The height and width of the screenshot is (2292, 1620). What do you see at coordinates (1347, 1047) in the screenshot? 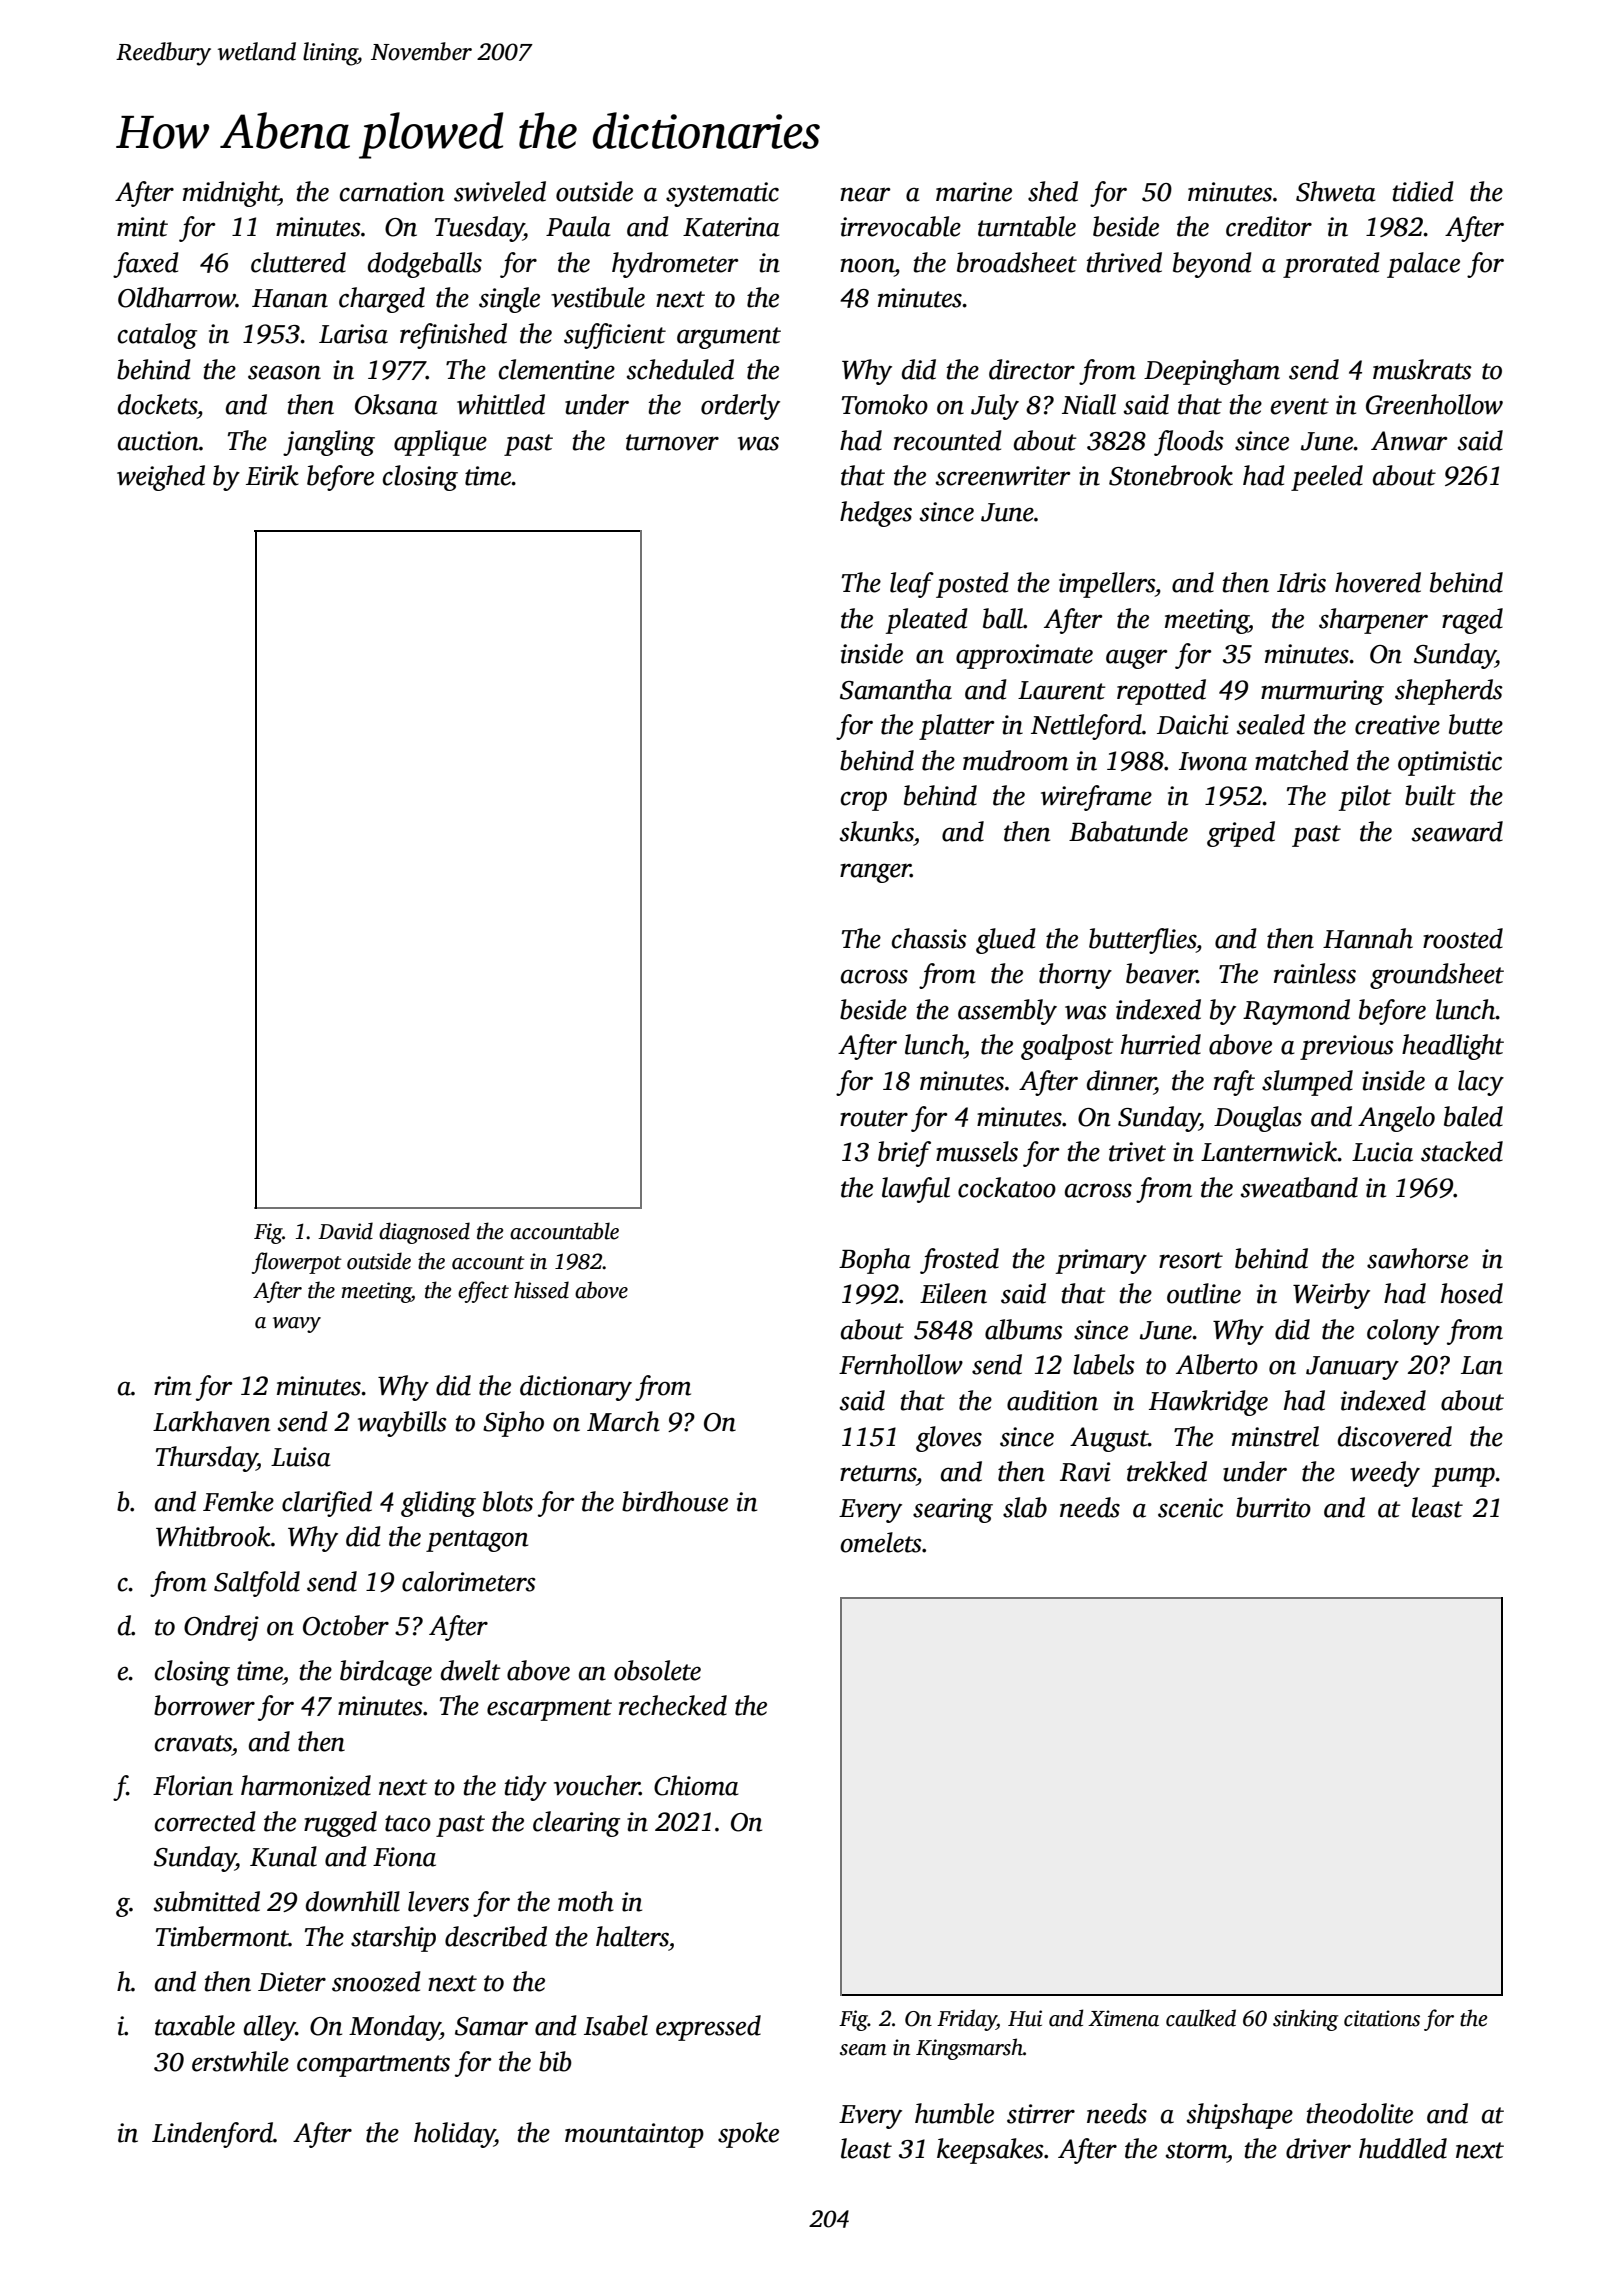
I see `previous` at bounding box center [1347, 1047].
